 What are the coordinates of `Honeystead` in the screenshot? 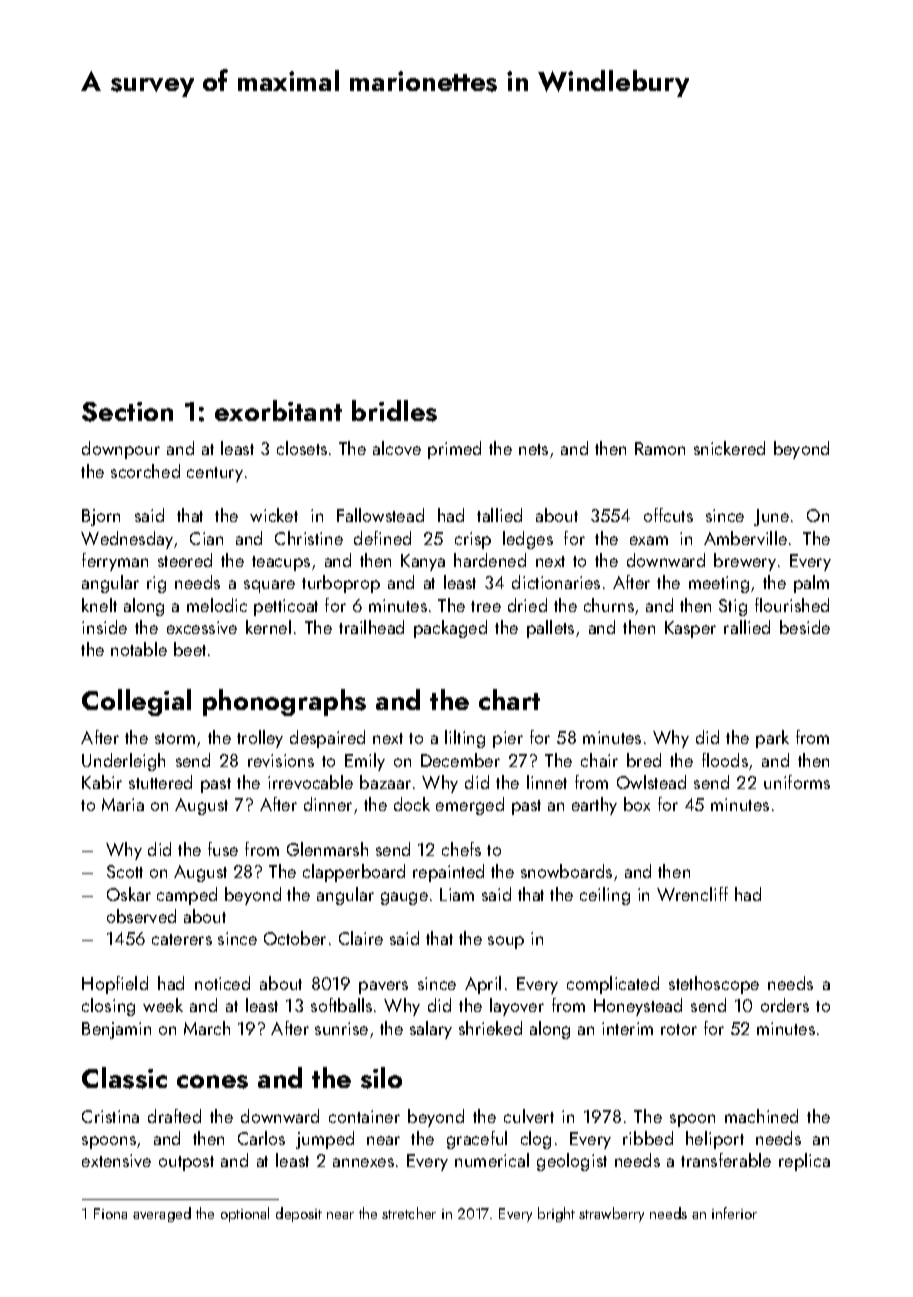 It's located at (638, 1007).
